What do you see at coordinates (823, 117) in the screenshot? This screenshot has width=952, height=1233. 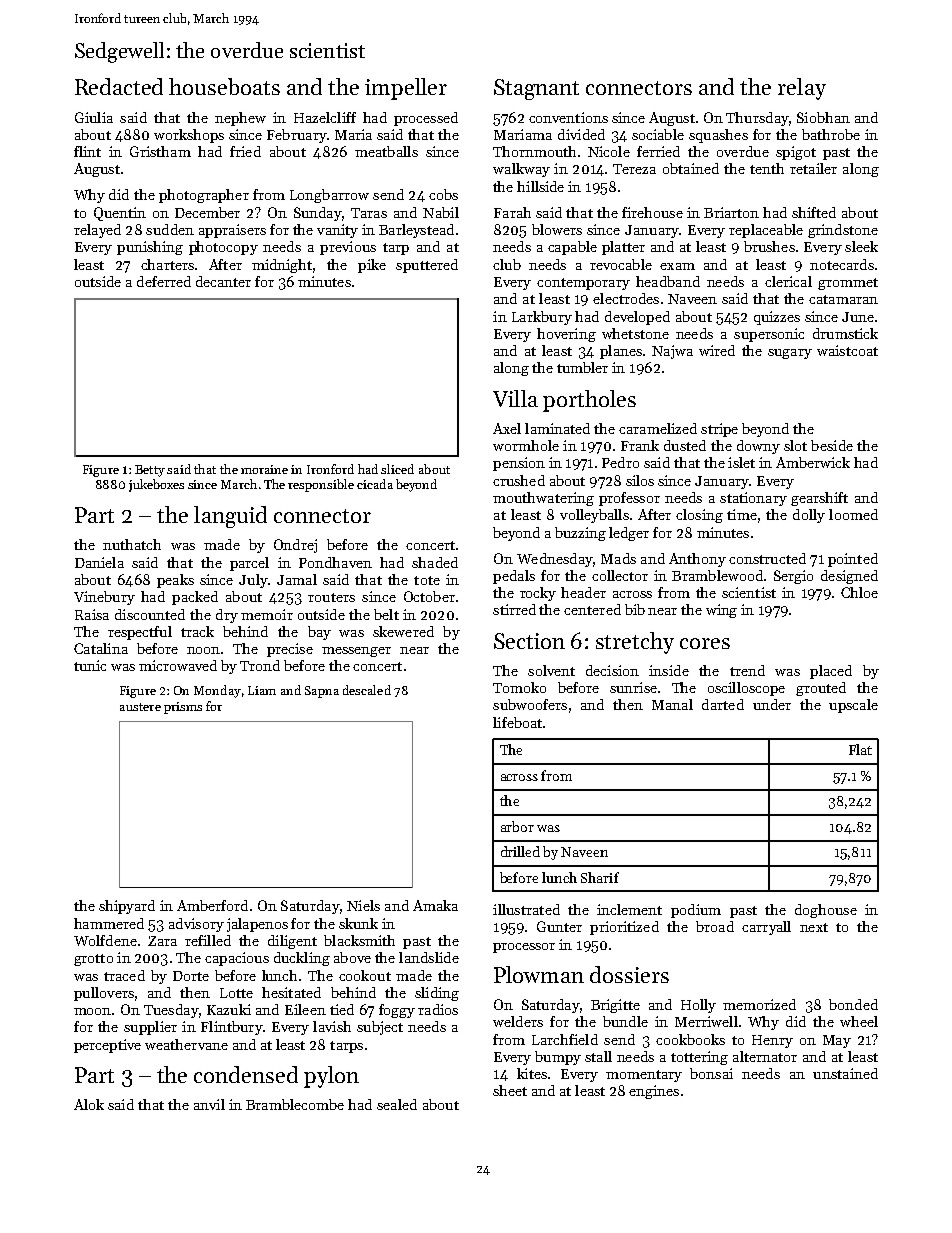 I see `Siobhan` at bounding box center [823, 117].
